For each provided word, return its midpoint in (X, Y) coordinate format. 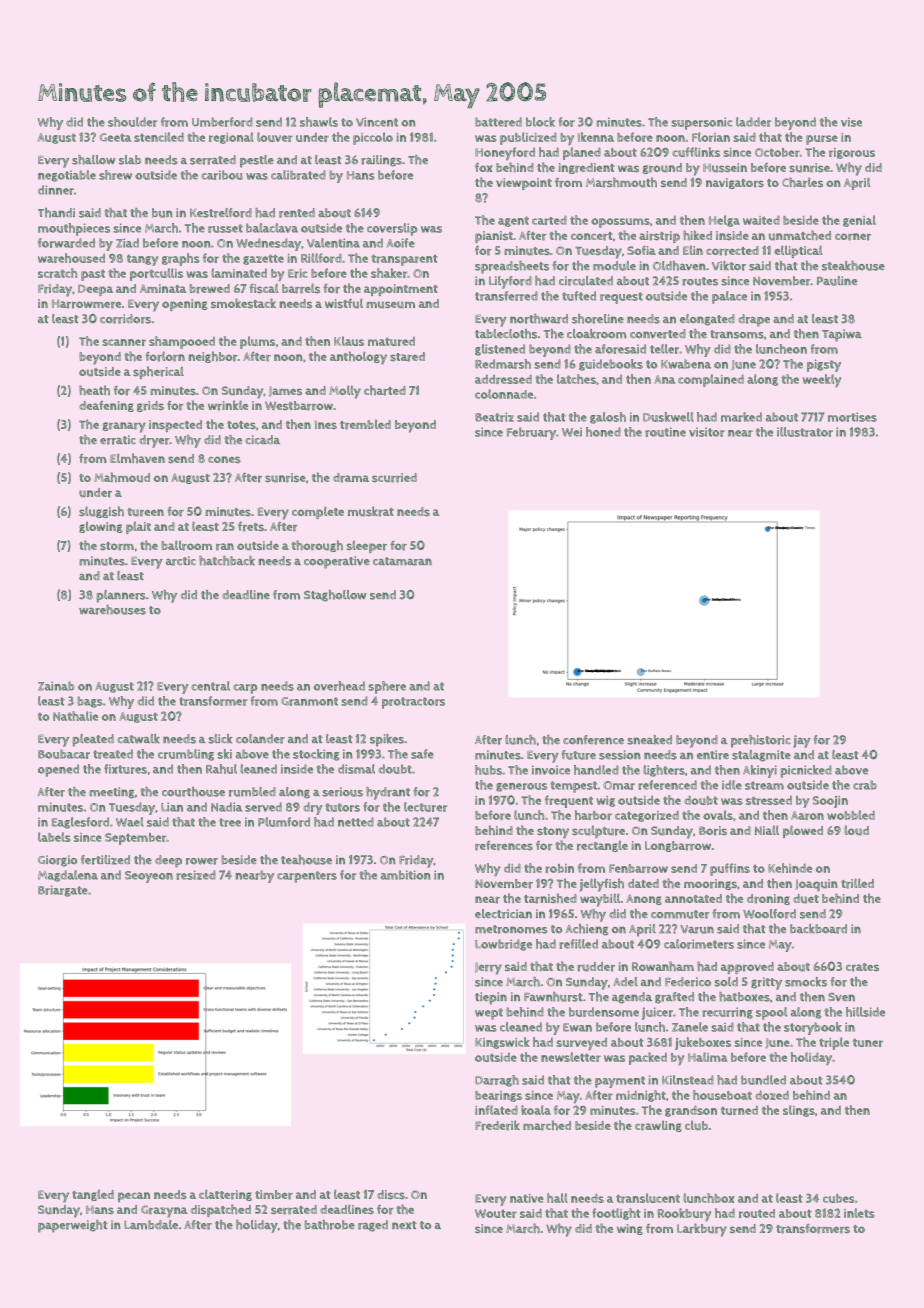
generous (521, 787)
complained (711, 380)
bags (90, 702)
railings (381, 161)
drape (754, 320)
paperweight (73, 1226)
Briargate (63, 891)
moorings (710, 884)
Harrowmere (86, 304)
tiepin (491, 998)
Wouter (496, 1213)
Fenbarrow (638, 868)
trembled (365, 425)
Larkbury (702, 1230)
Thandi (56, 213)
